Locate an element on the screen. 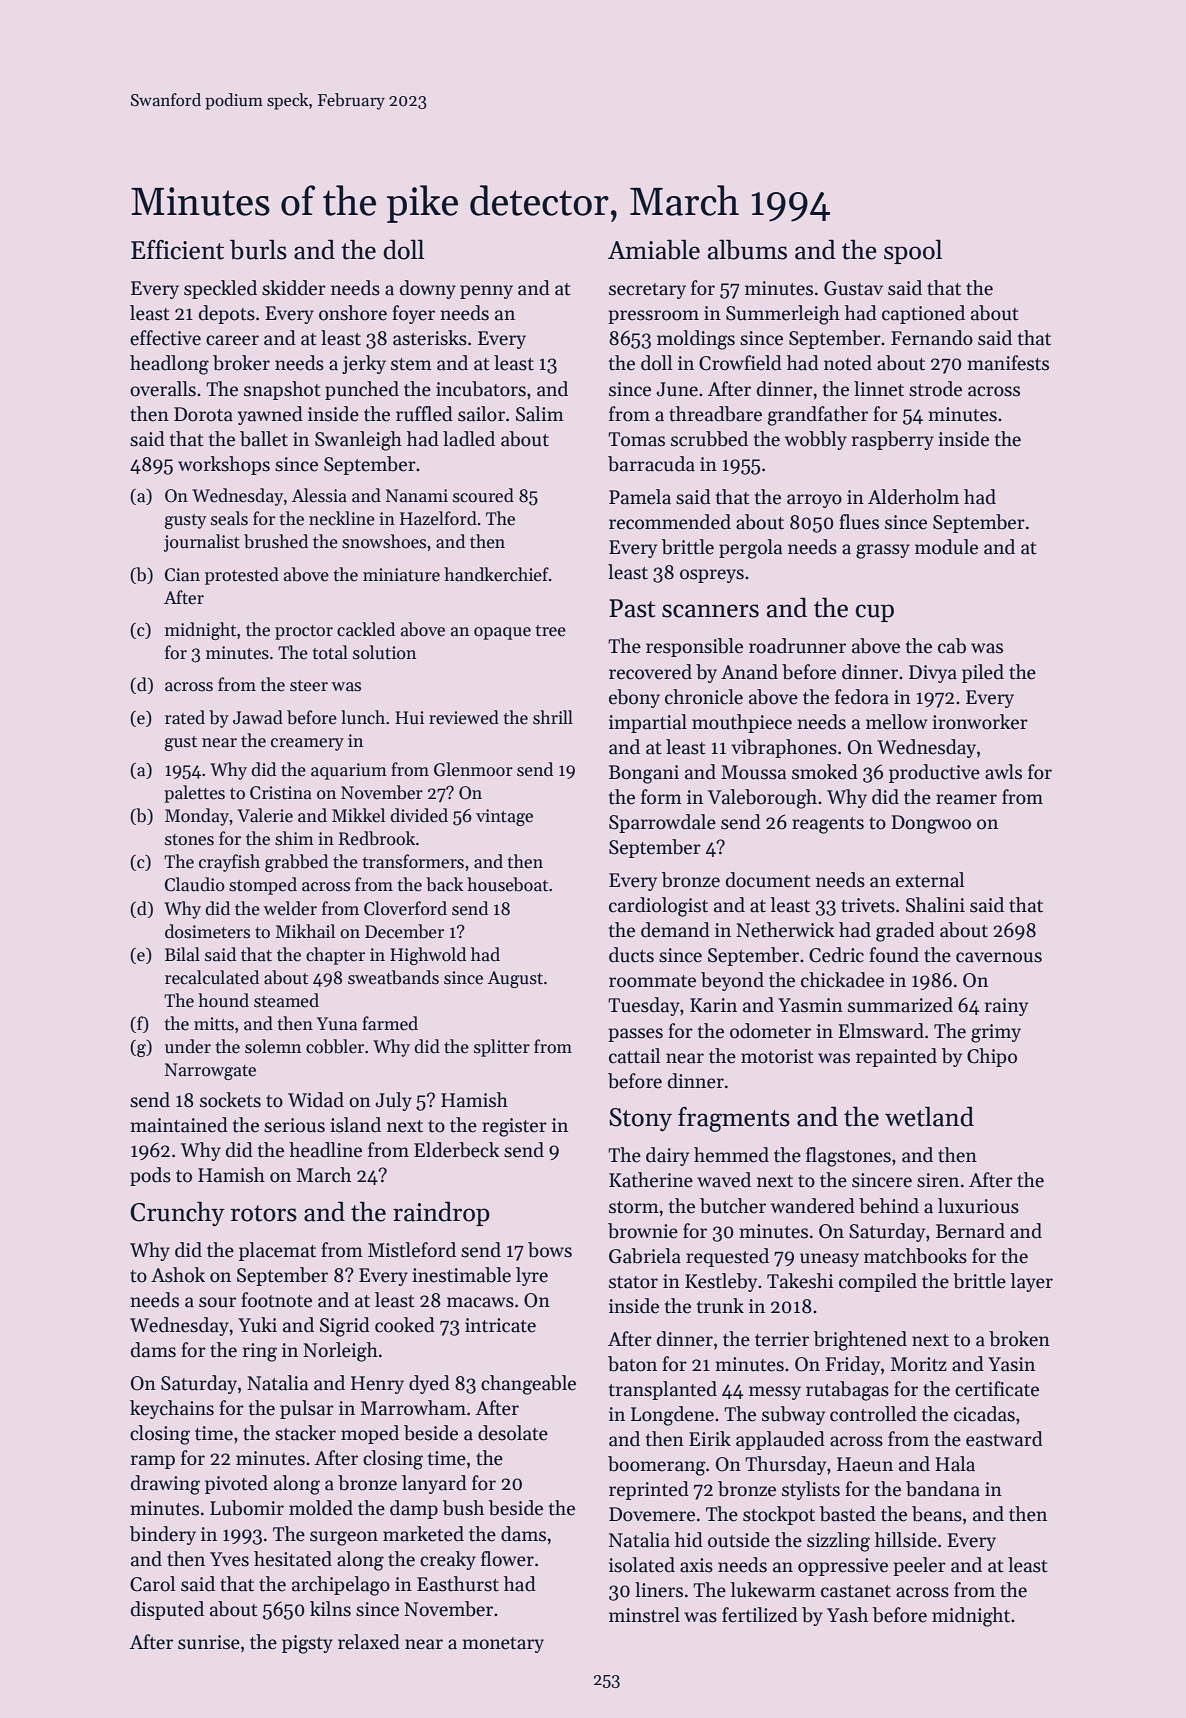  Bilal is located at coordinates (182, 954).
